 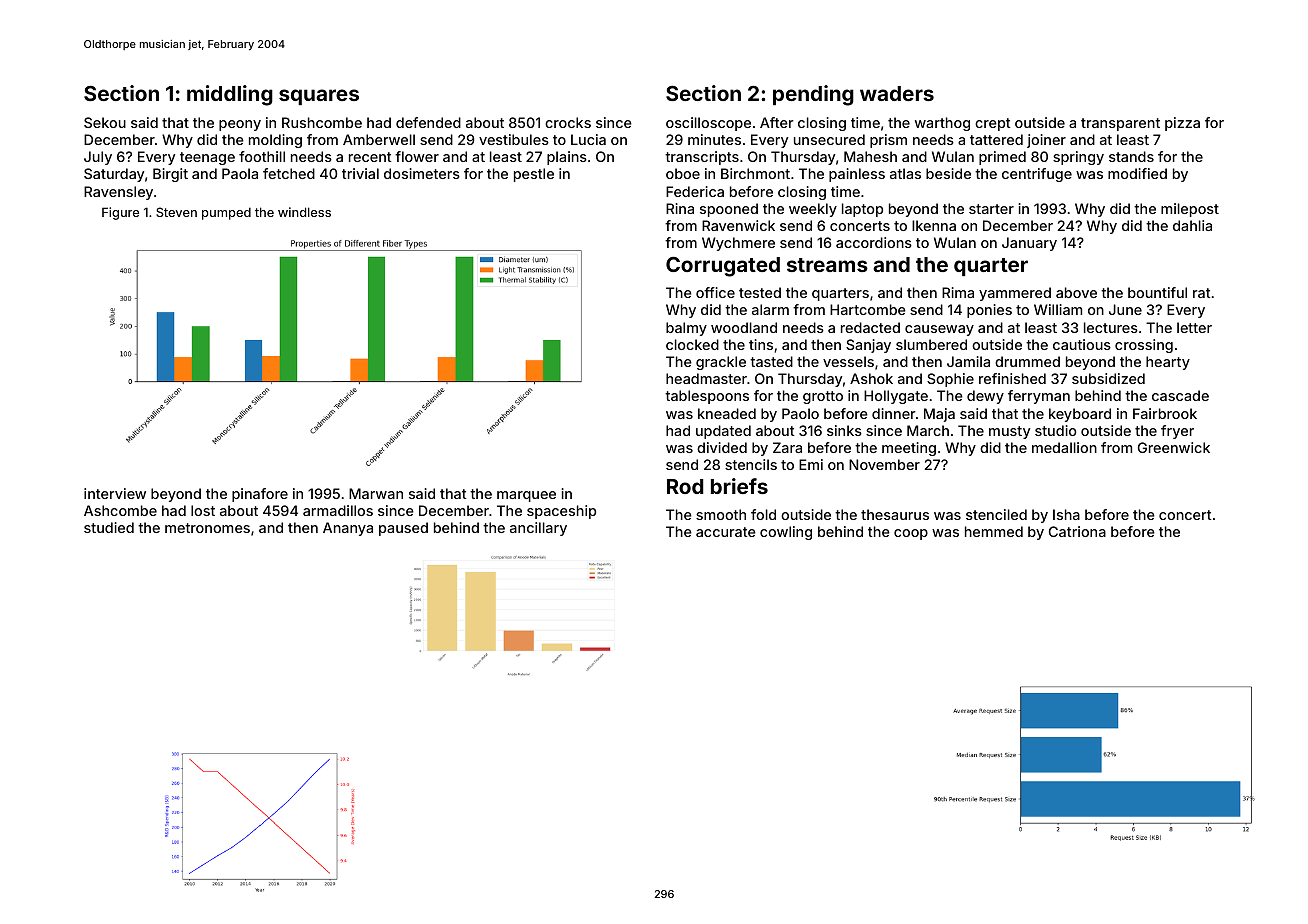 What do you see at coordinates (897, 93) in the screenshot?
I see `waders` at bounding box center [897, 93].
